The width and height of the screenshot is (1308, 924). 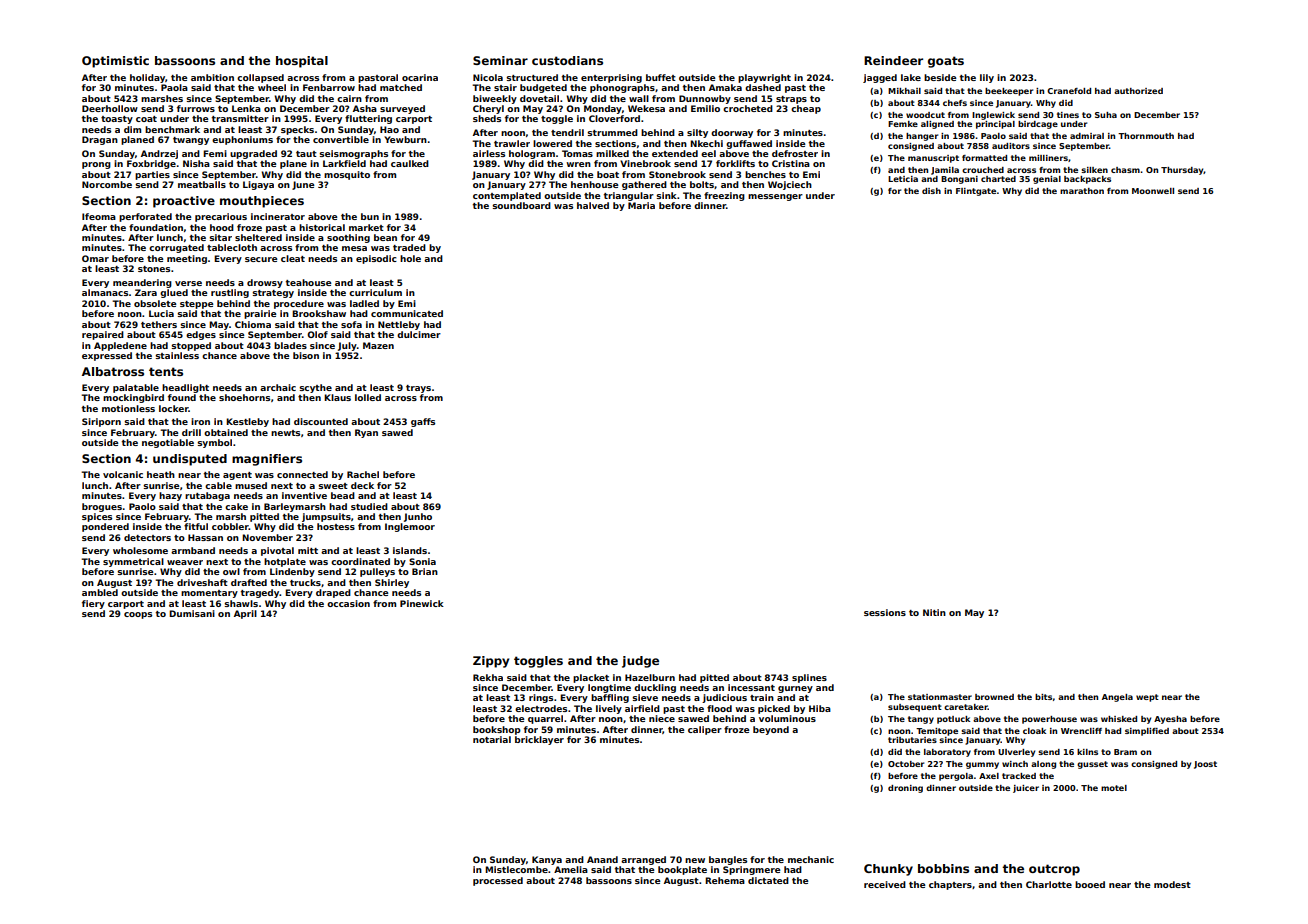 I want to click on Foxbridge, so click(x=151, y=164).
